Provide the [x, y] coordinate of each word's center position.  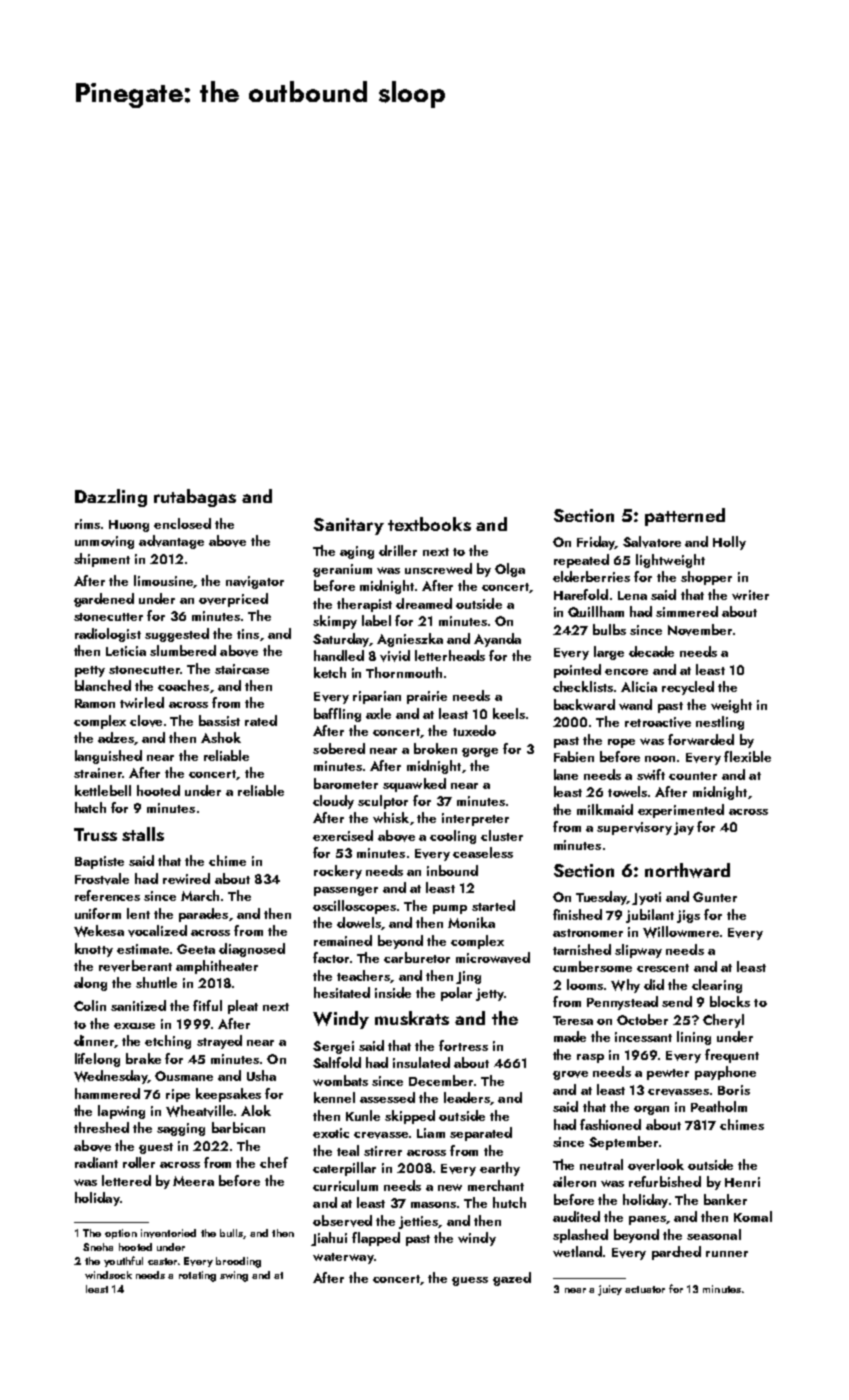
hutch [509, 1202]
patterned [685, 517]
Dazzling [111, 498]
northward [687, 870]
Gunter [715, 897]
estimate [143, 949]
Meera [193, 1181]
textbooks [429, 524]
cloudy [333, 802]
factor [331, 957]
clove [146, 721]
